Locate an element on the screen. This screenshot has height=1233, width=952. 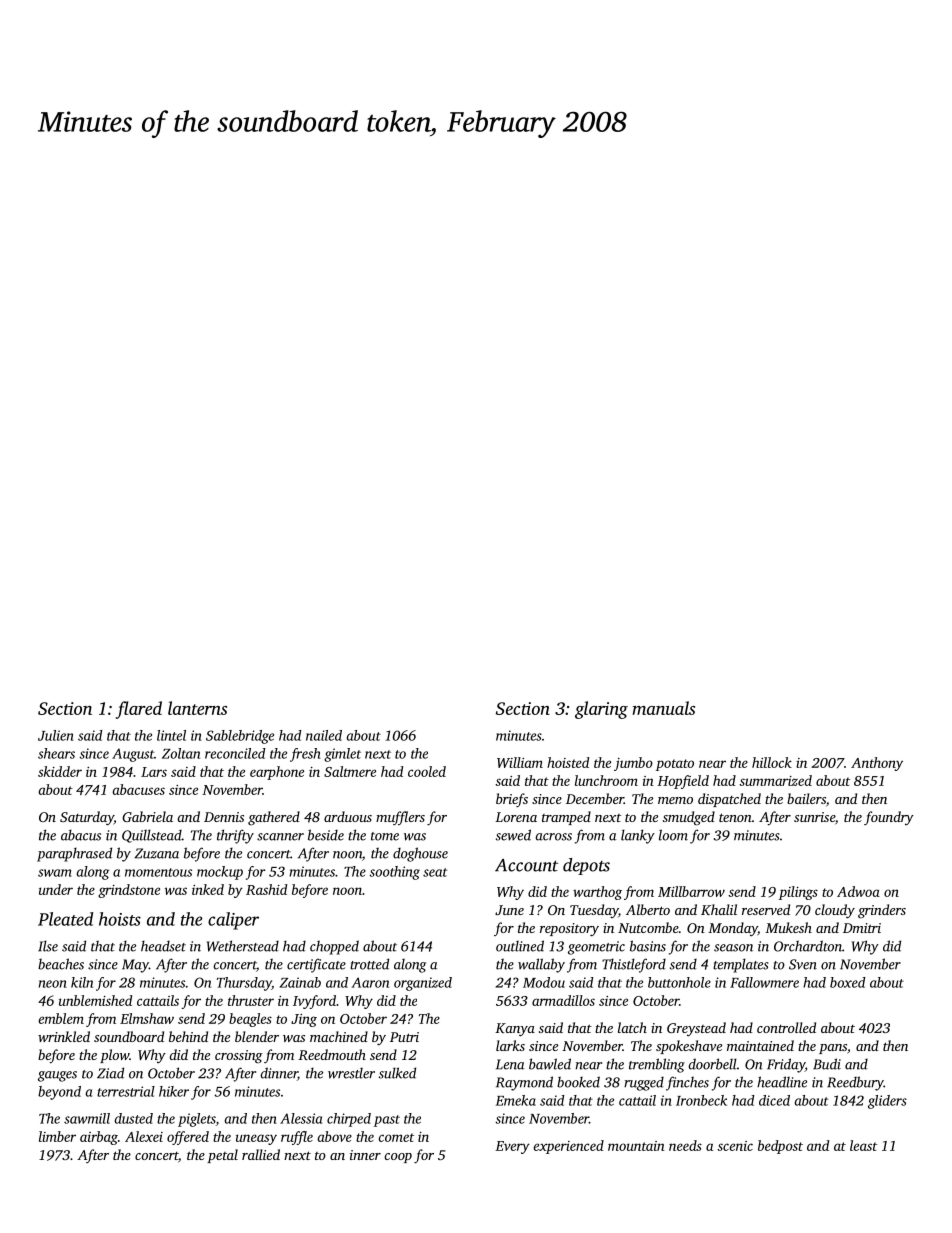
booked is located at coordinates (578, 1082).
